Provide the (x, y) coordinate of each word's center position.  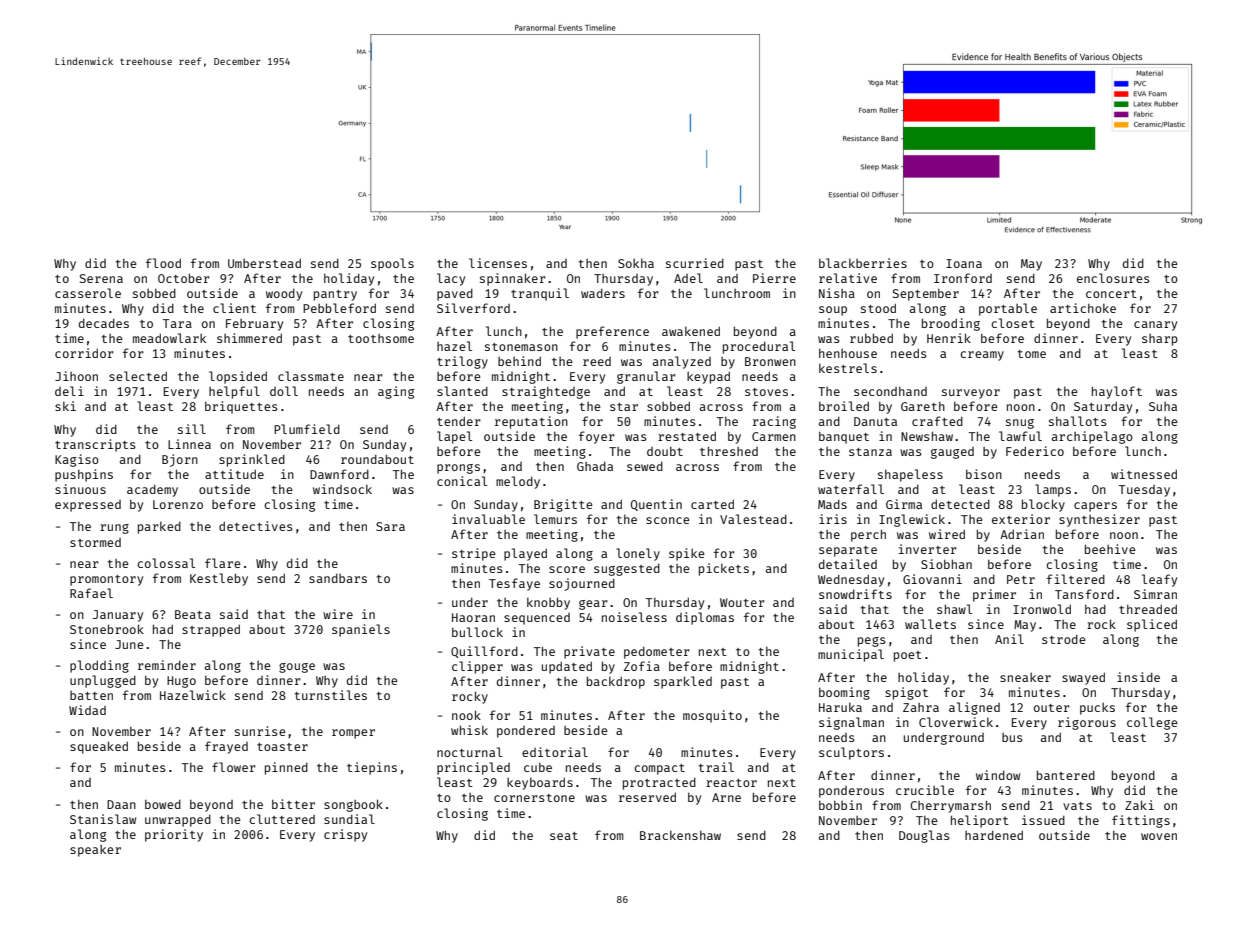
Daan (121, 804)
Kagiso (77, 460)
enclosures (1113, 278)
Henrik (949, 338)
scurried (695, 263)
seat (564, 836)
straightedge (546, 392)
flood (163, 263)
